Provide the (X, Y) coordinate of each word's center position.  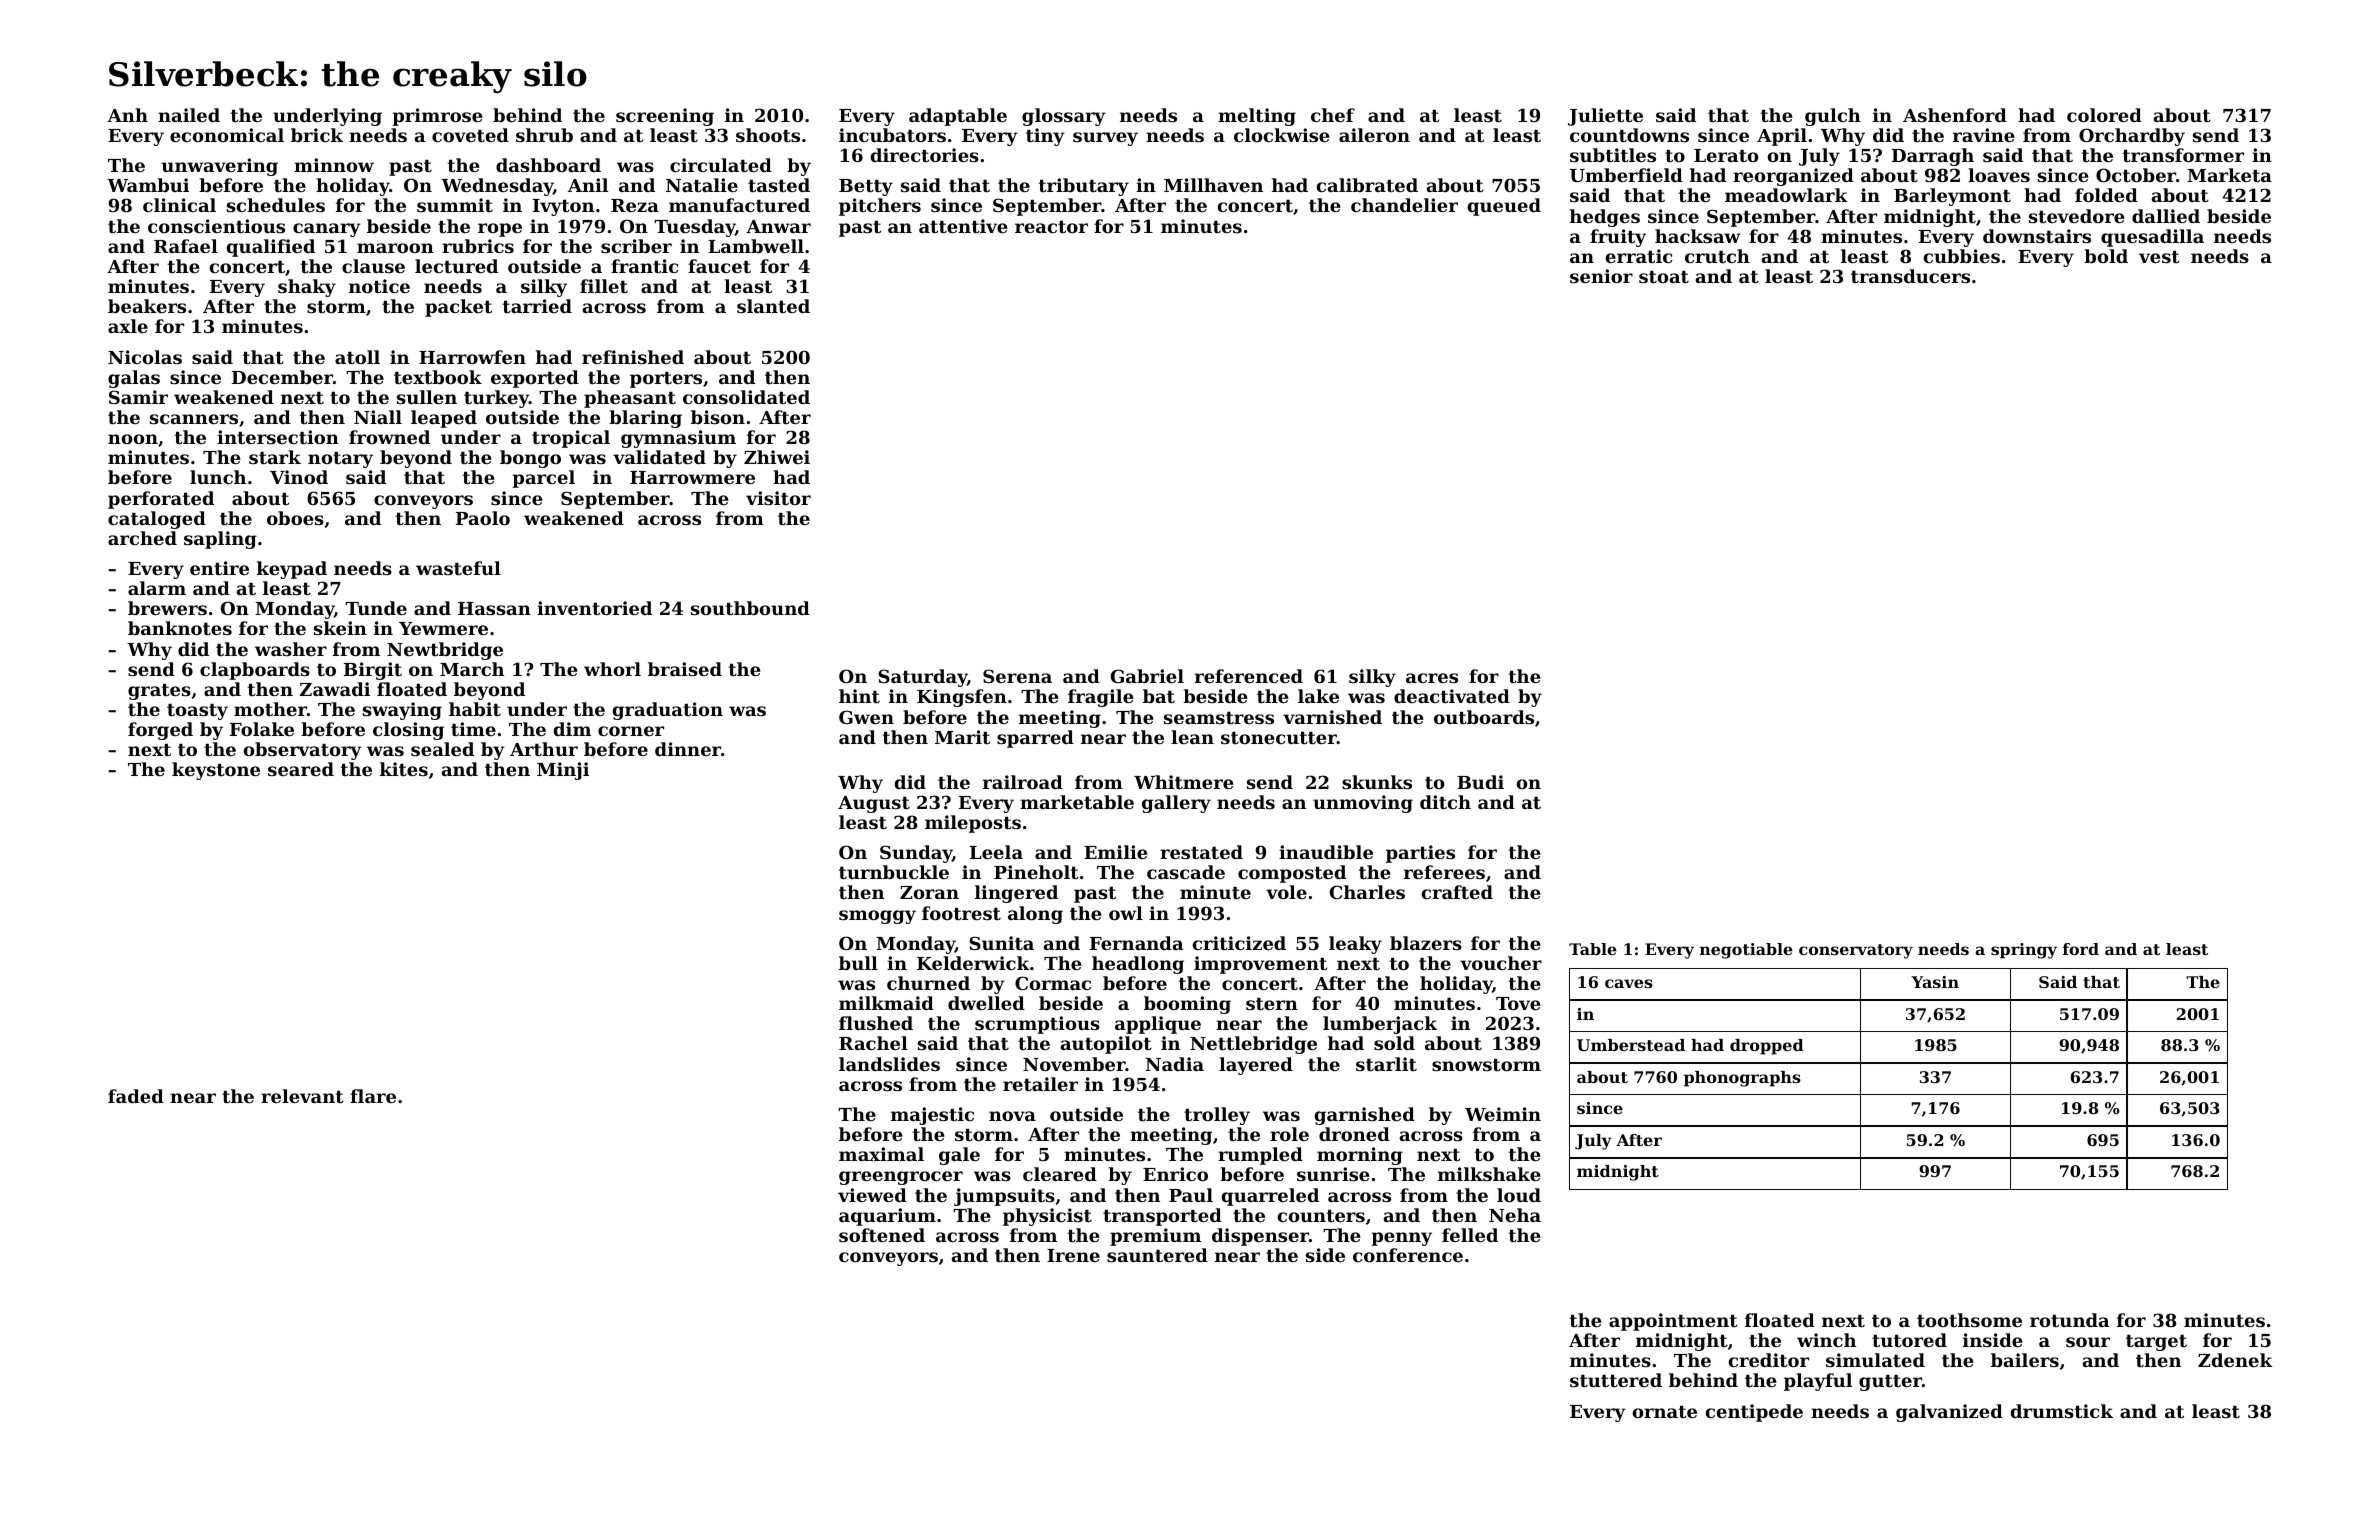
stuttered (1616, 1380)
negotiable (1746, 951)
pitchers (880, 207)
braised (685, 669)
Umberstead (1631, 1045)
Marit (962, 737)
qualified (271, 248)
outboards (1484, 717)
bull (858, 963)
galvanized (1949, 1413)
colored (2104, 115)
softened (882, 1235)
